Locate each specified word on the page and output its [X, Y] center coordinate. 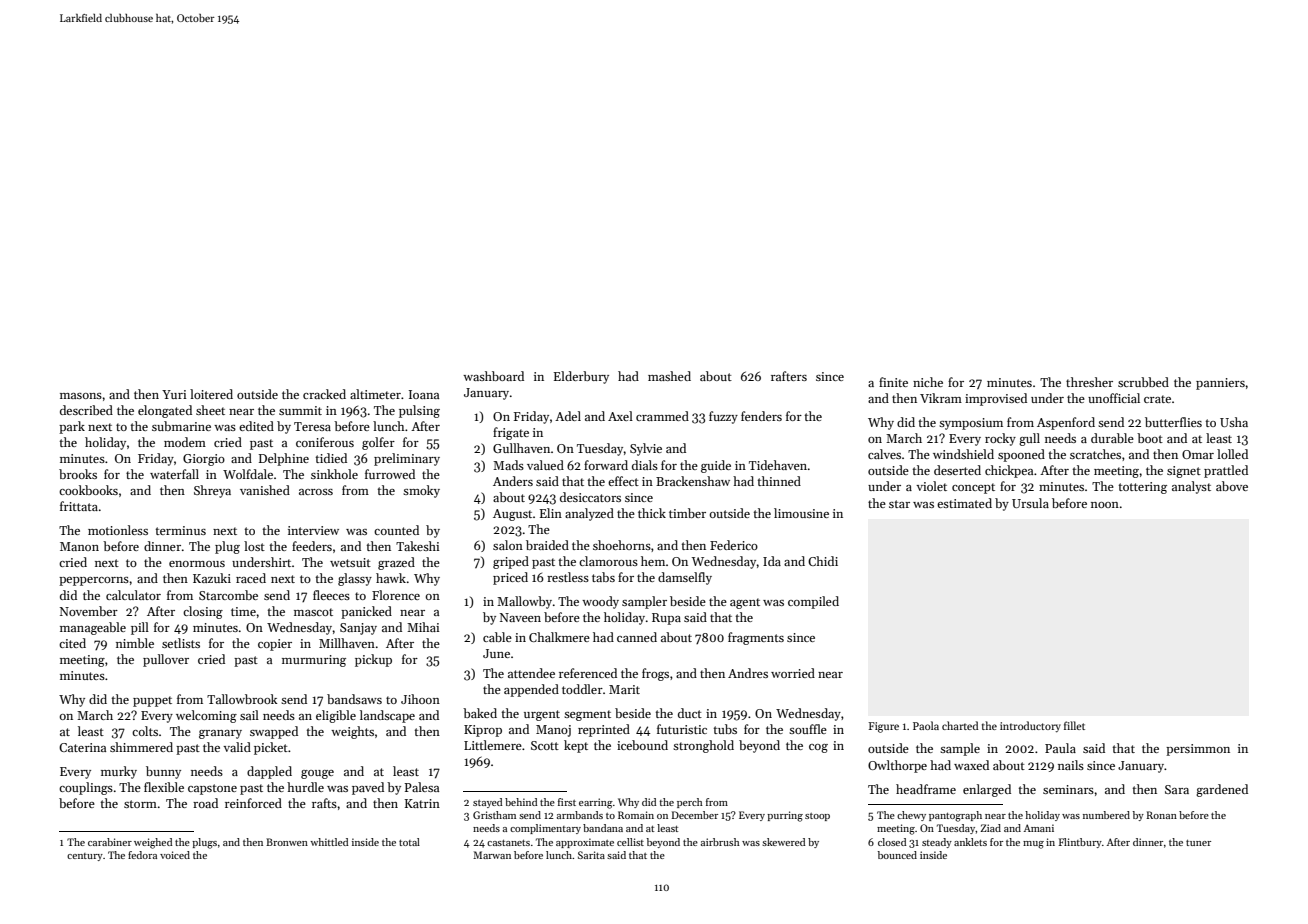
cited [72, 643]
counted [396, 530]
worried [793, 673]
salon [508, 545]
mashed [669, 376]
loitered [211, 394]
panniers [1220, 384]
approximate [585, 843]
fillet [1074, 725]
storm [140, 804]
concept [973, 488]
